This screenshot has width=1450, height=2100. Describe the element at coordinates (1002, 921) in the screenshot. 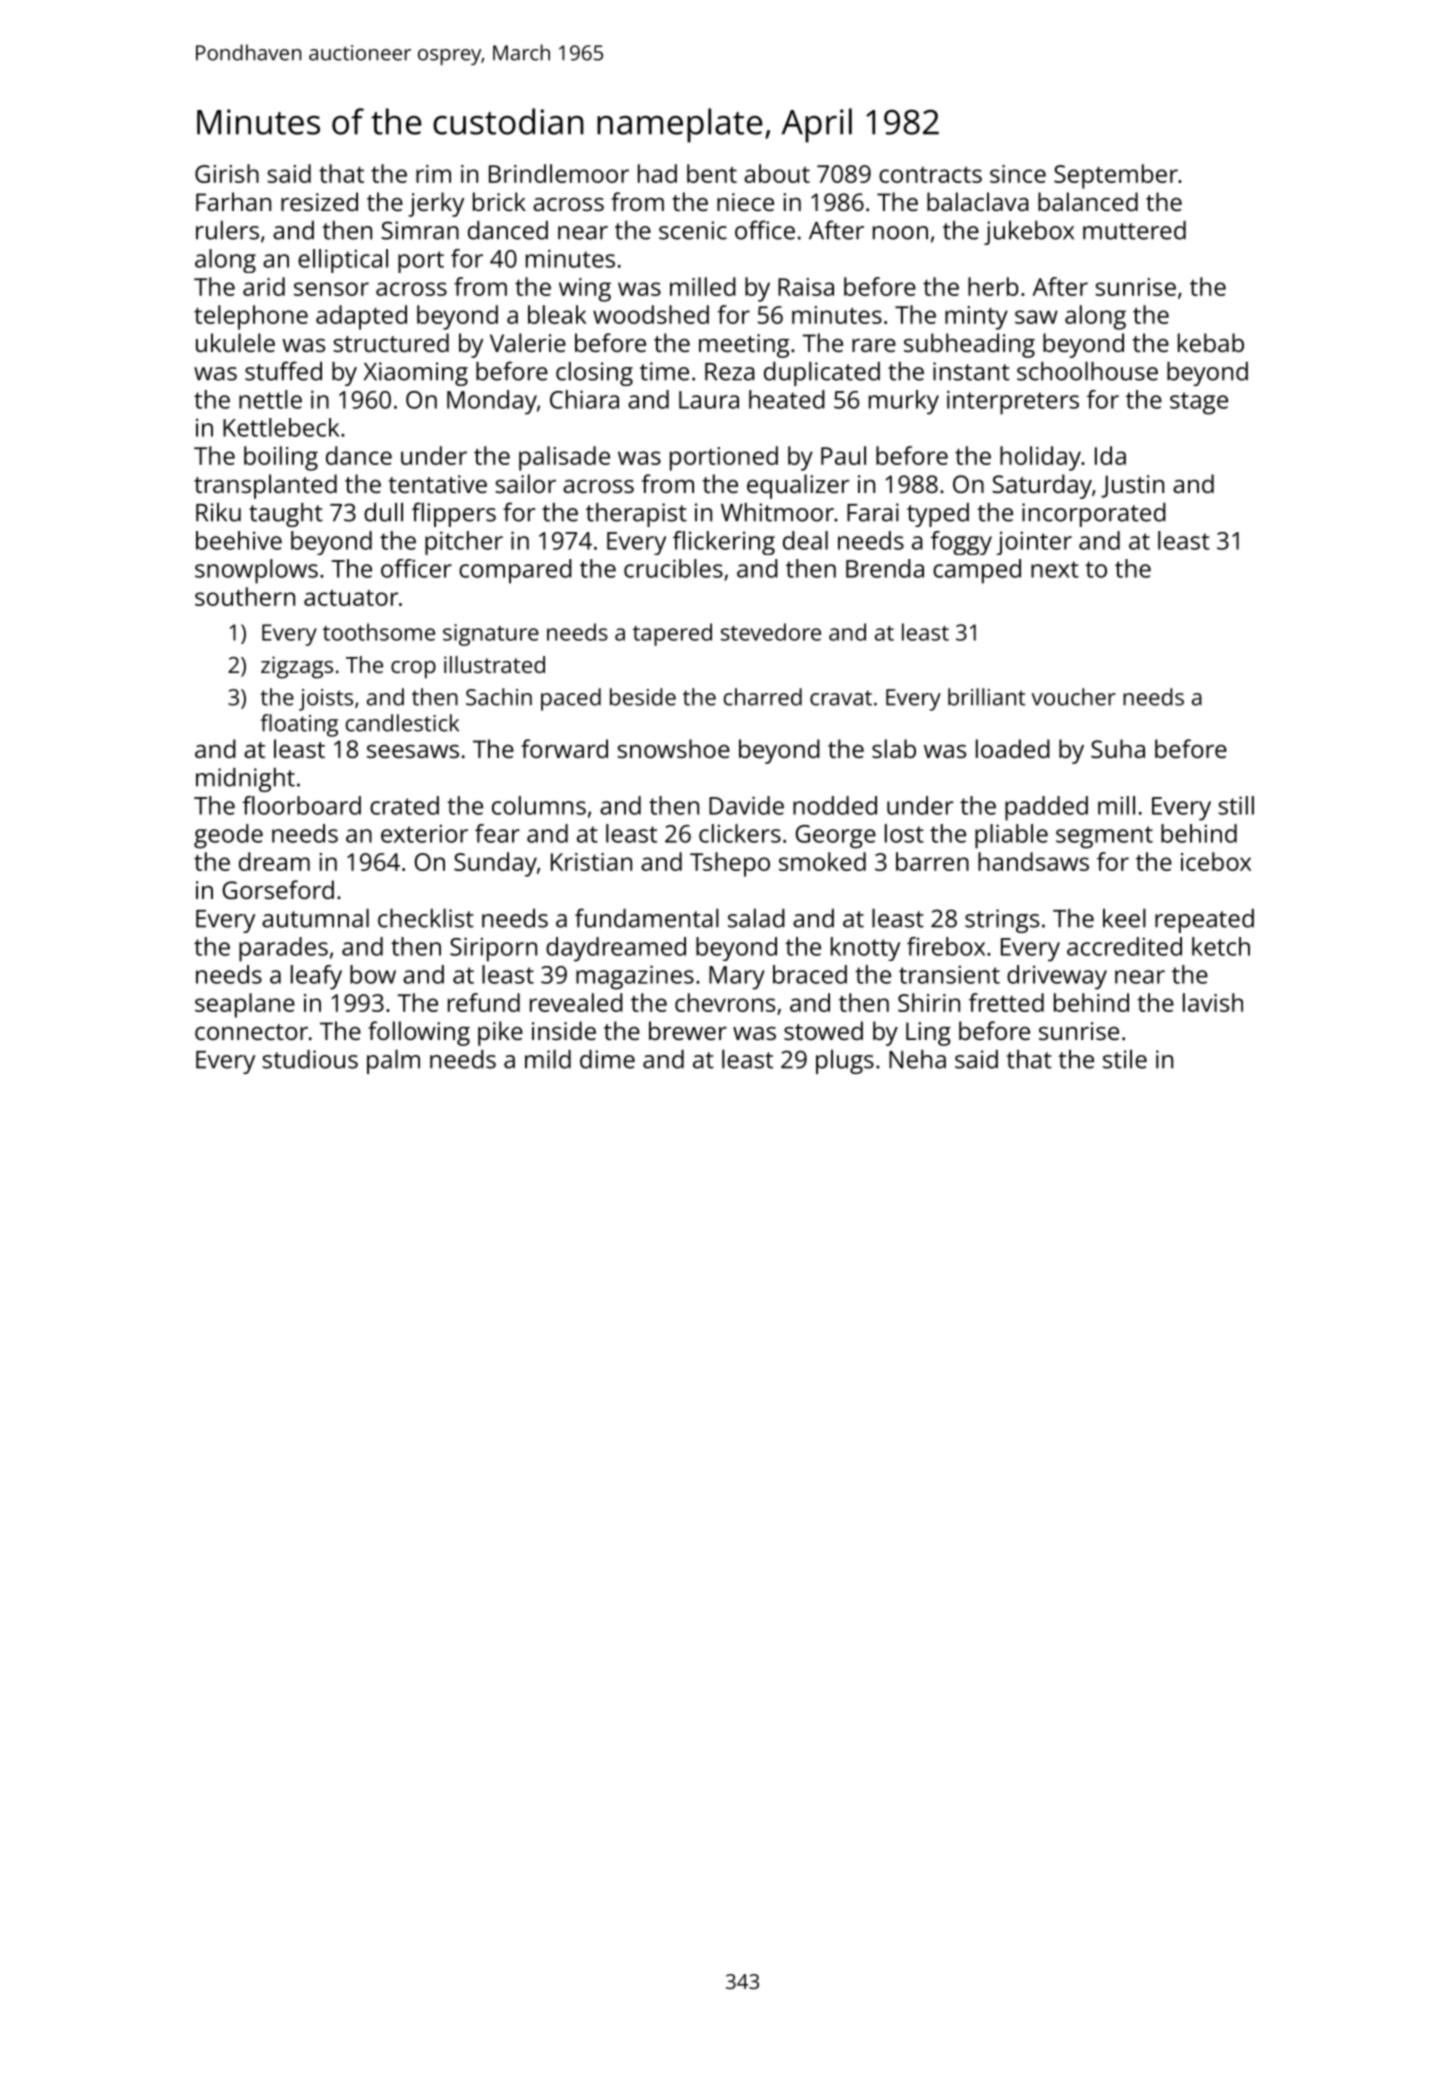

I see `strings` at that location.
